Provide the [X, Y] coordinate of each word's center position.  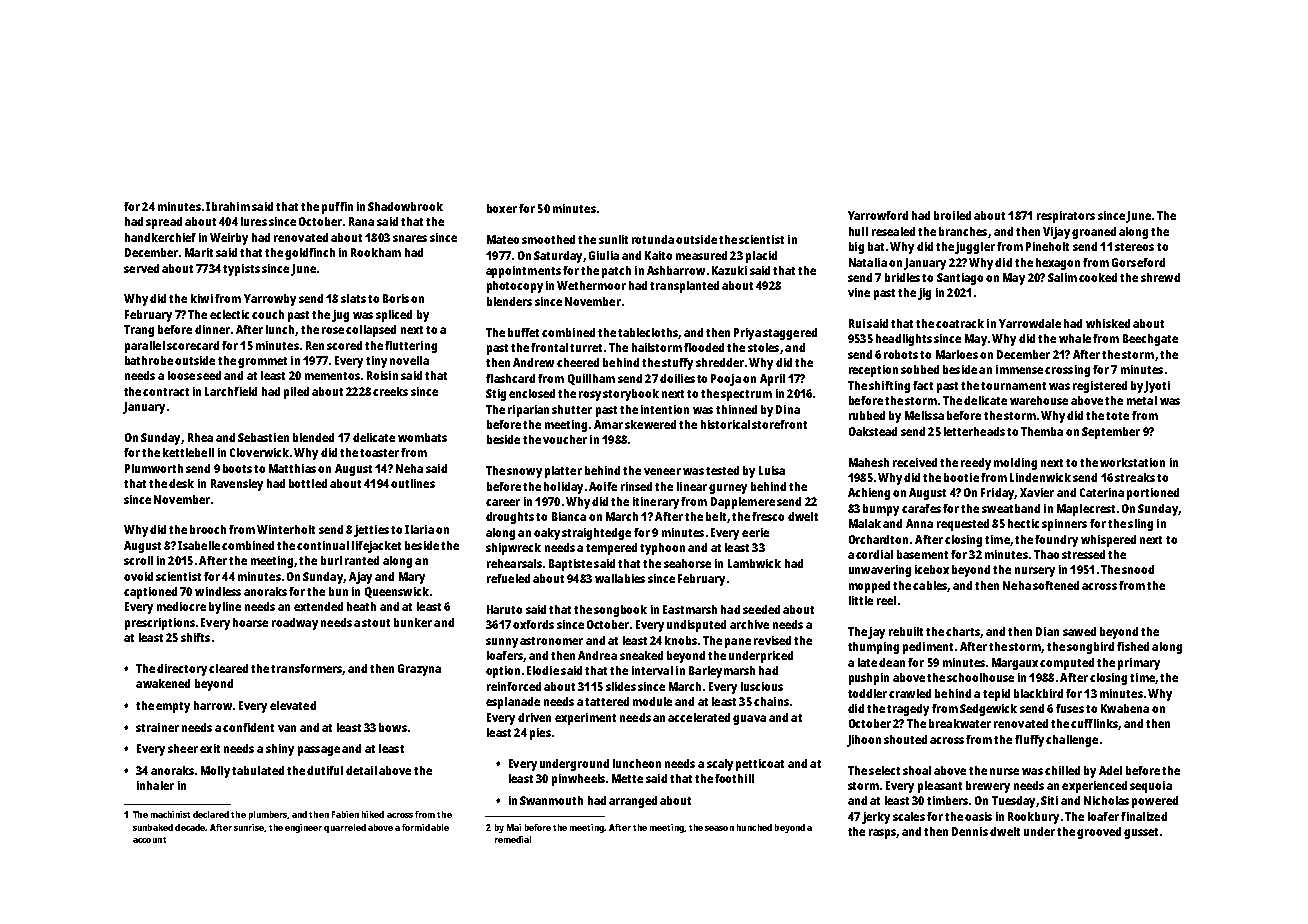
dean [892, 662]
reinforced [514, 686]
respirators [1066, 217]
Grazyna [419, 670]
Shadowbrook [405, 206]
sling [1140, 525]
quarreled [345, 828]
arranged [633, 802]
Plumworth [154, 468]
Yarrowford [878, 215]
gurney [728, 489]
